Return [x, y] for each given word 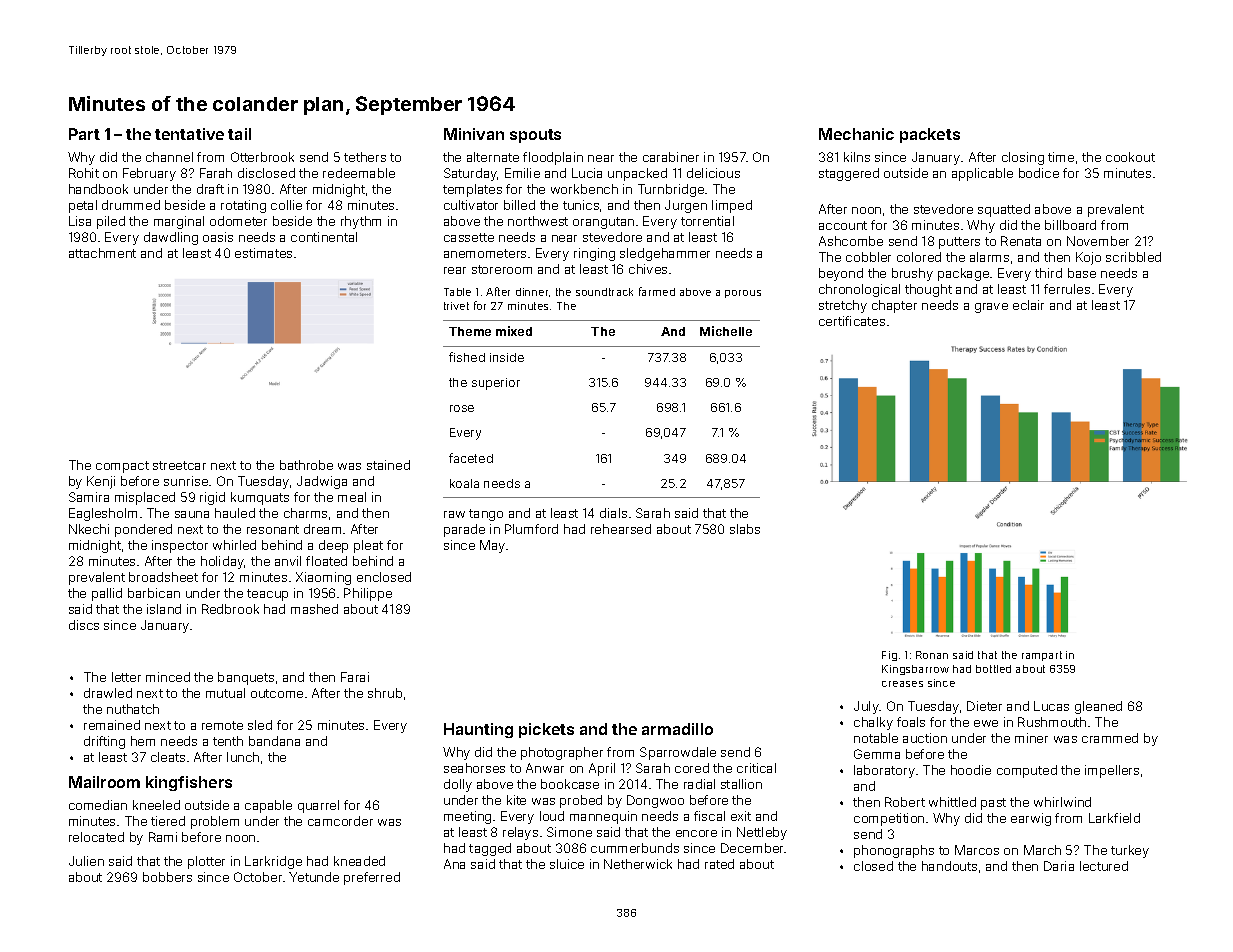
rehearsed [621, 529]
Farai [355, 677]
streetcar [179, 465]
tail [239, 134]
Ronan [932, 655]
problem [215, 822]
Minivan [474, 134]
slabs [745, 529]
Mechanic [856, 134]
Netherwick [638, 864]
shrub [385, 693]
